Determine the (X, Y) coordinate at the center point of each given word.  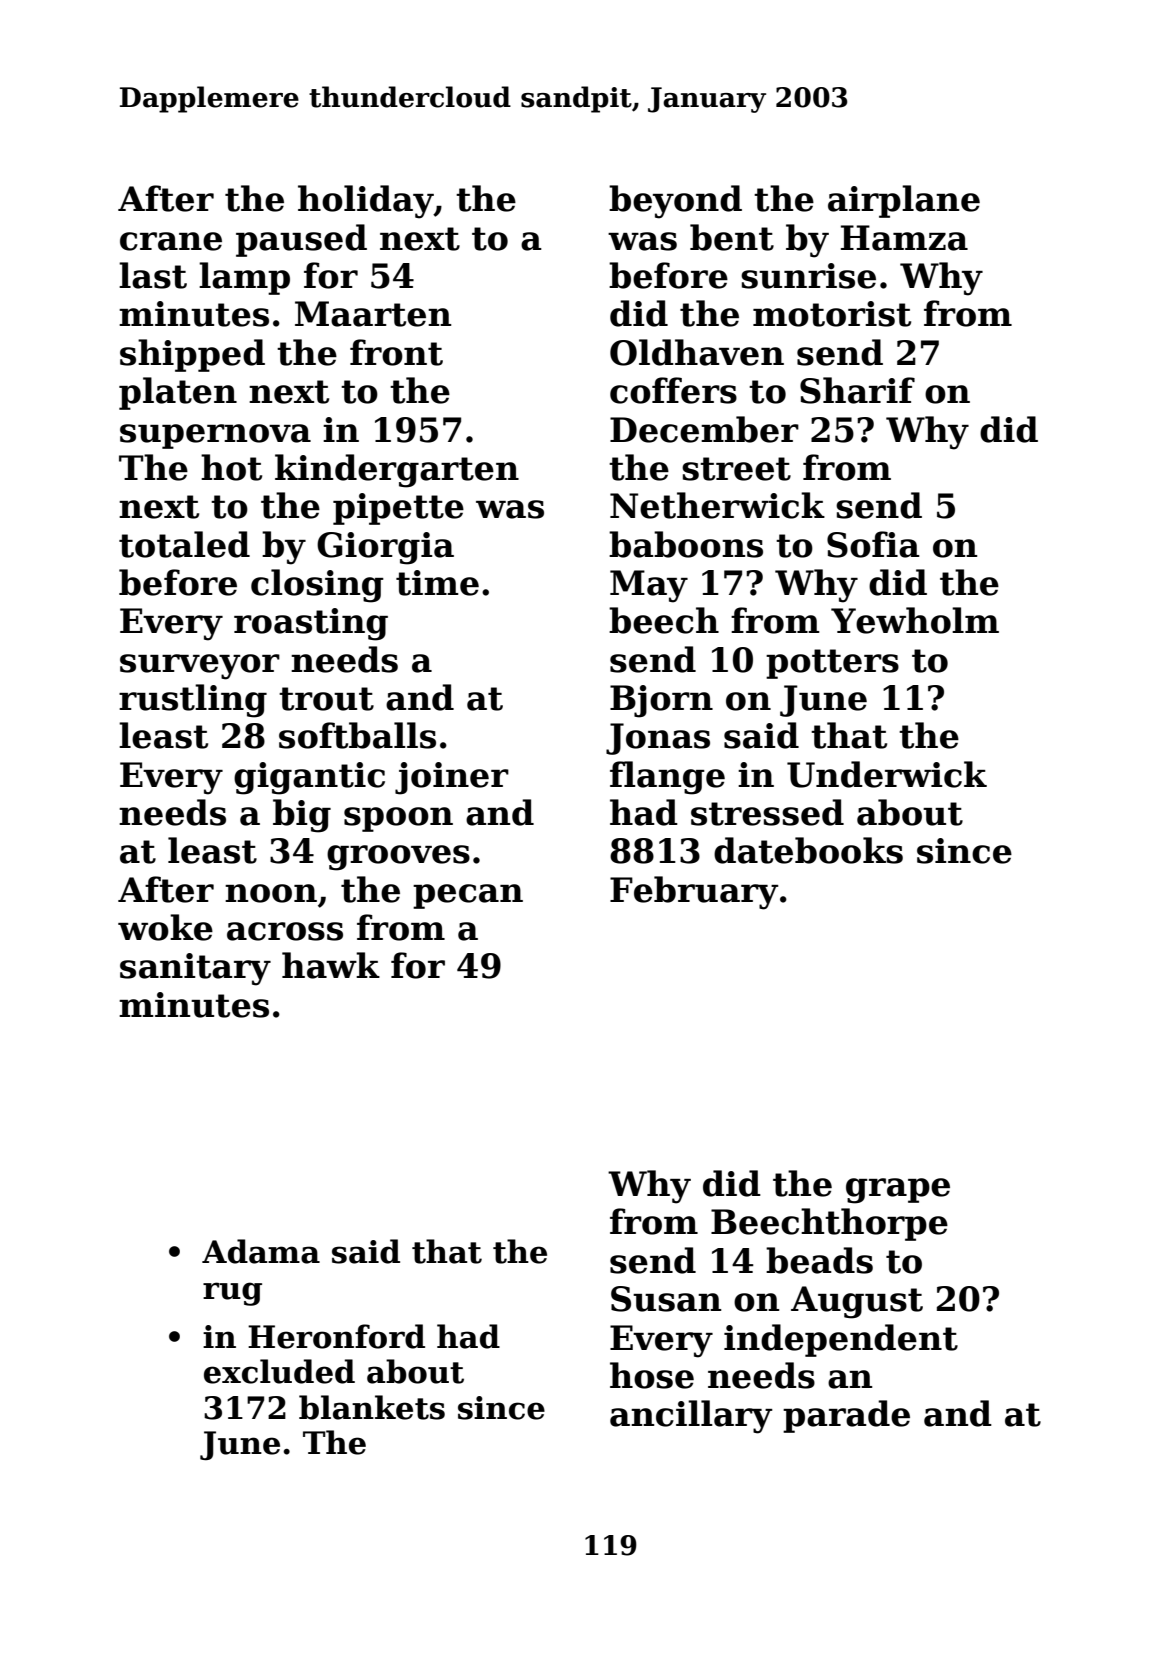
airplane (904, 201)
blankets (372, 1407)
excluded (279, 1371)
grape (898, 1191)
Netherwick (717, 505)
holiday (366, 202)
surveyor (200, 667)
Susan (666, 1299)
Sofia (873, 544)
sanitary (195, 969)
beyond (675, 202)
